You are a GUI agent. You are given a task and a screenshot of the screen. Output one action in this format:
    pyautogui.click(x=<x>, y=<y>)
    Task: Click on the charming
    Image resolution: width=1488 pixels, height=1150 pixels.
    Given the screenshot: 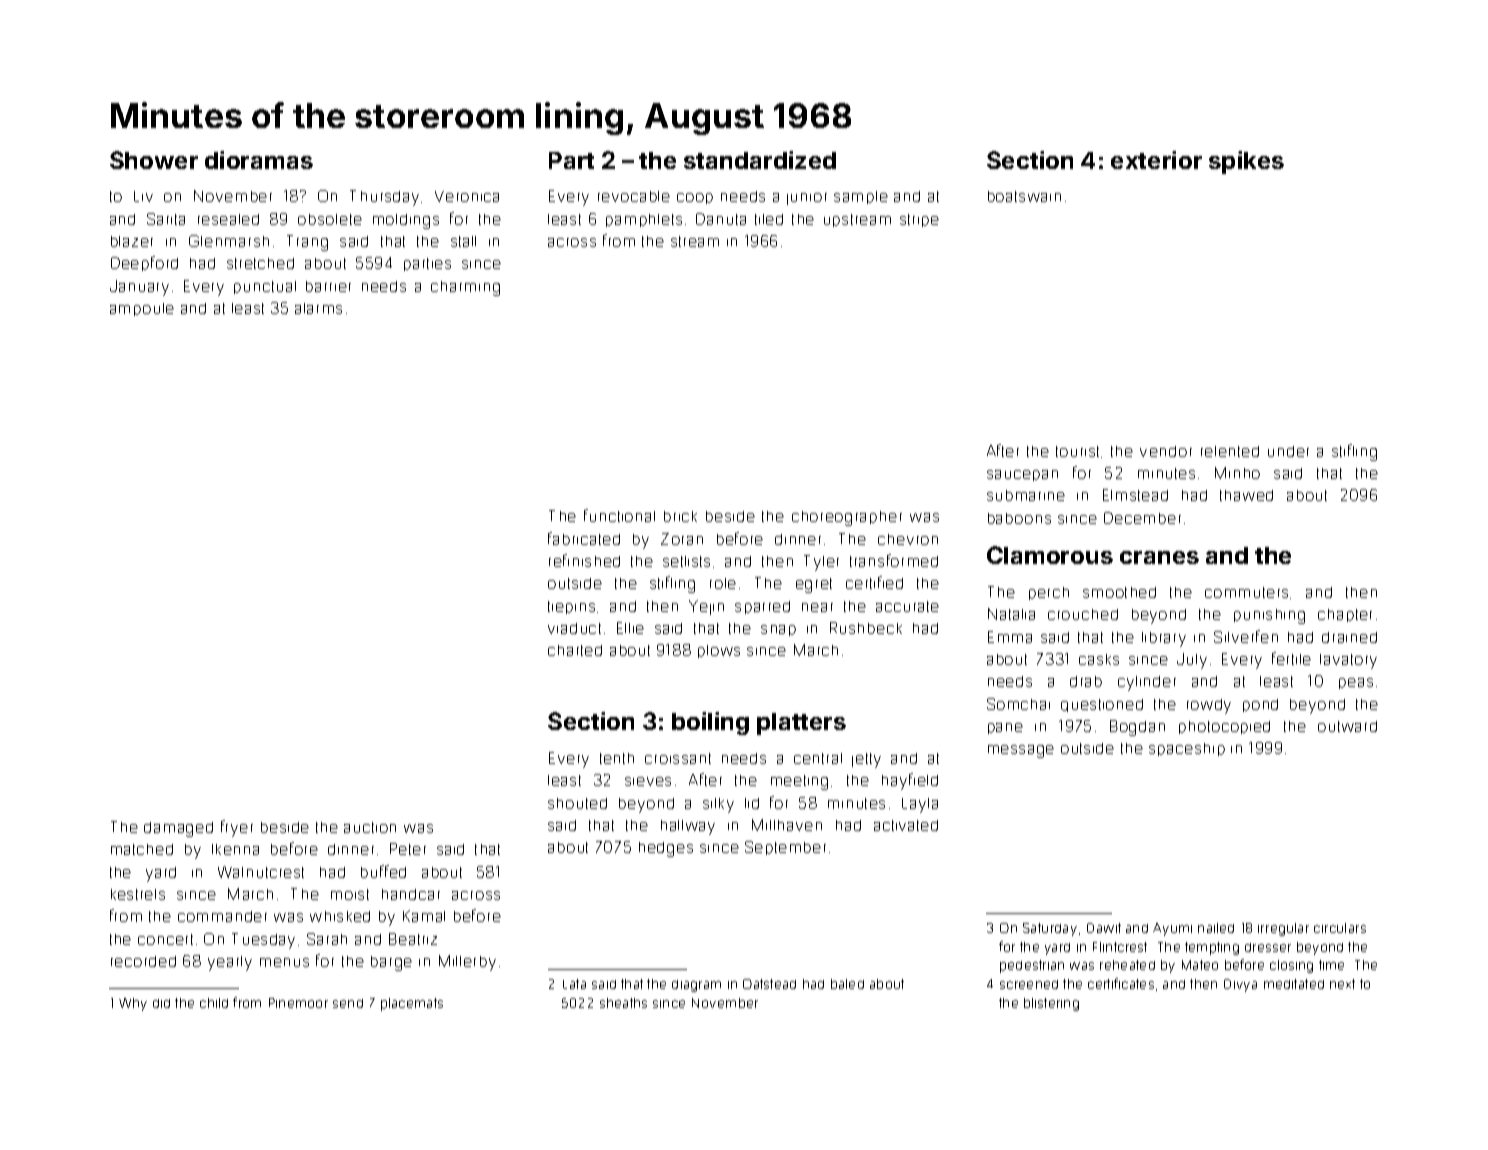 What is the action you would take?
    pyautogui.click(x=465, y=288)
